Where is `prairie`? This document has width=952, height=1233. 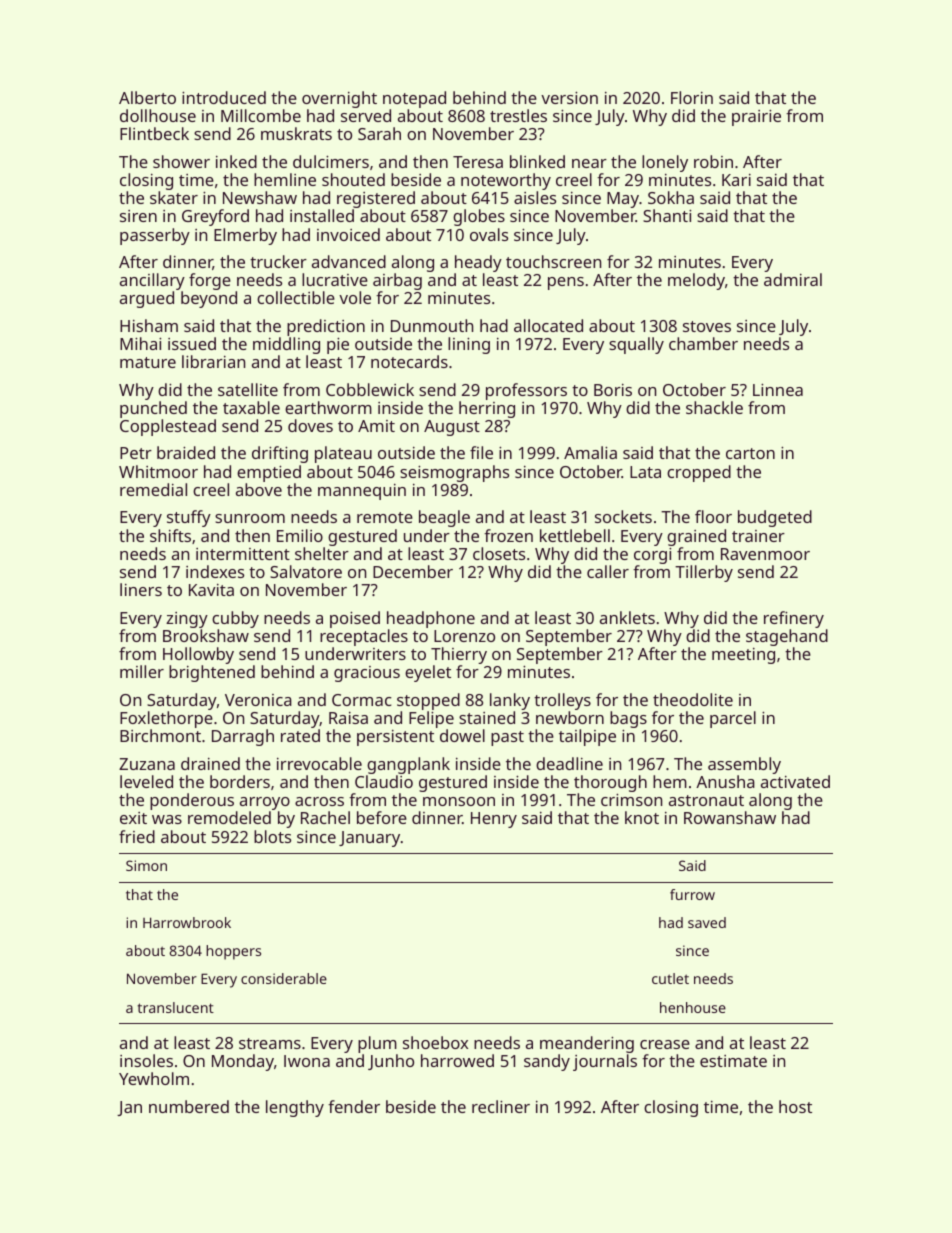 prairie is located at coordinates (756, 118).
